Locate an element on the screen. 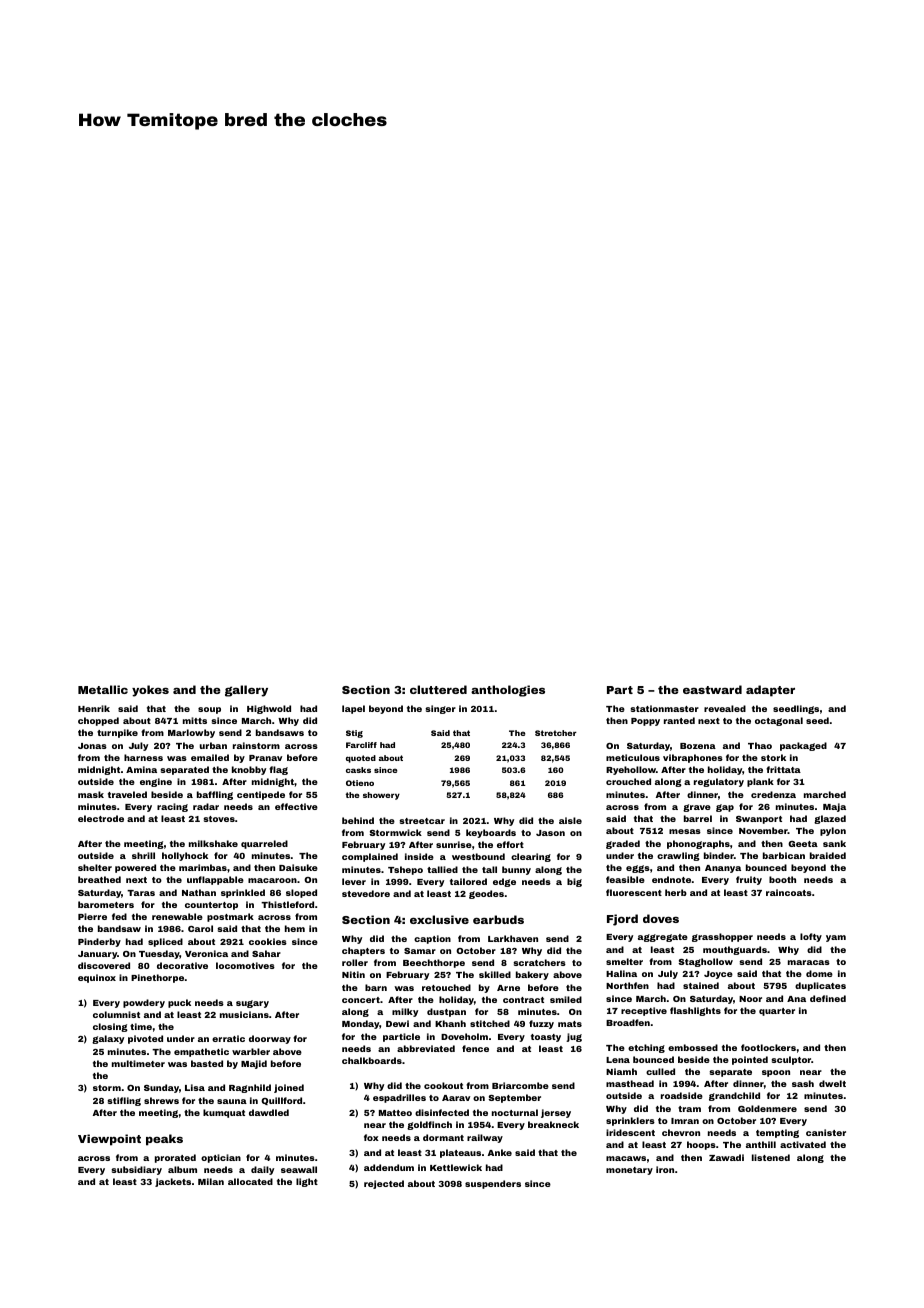 The width and height of the screenshot is (924, 1308). gallery is located at coordinates (246, 691).
